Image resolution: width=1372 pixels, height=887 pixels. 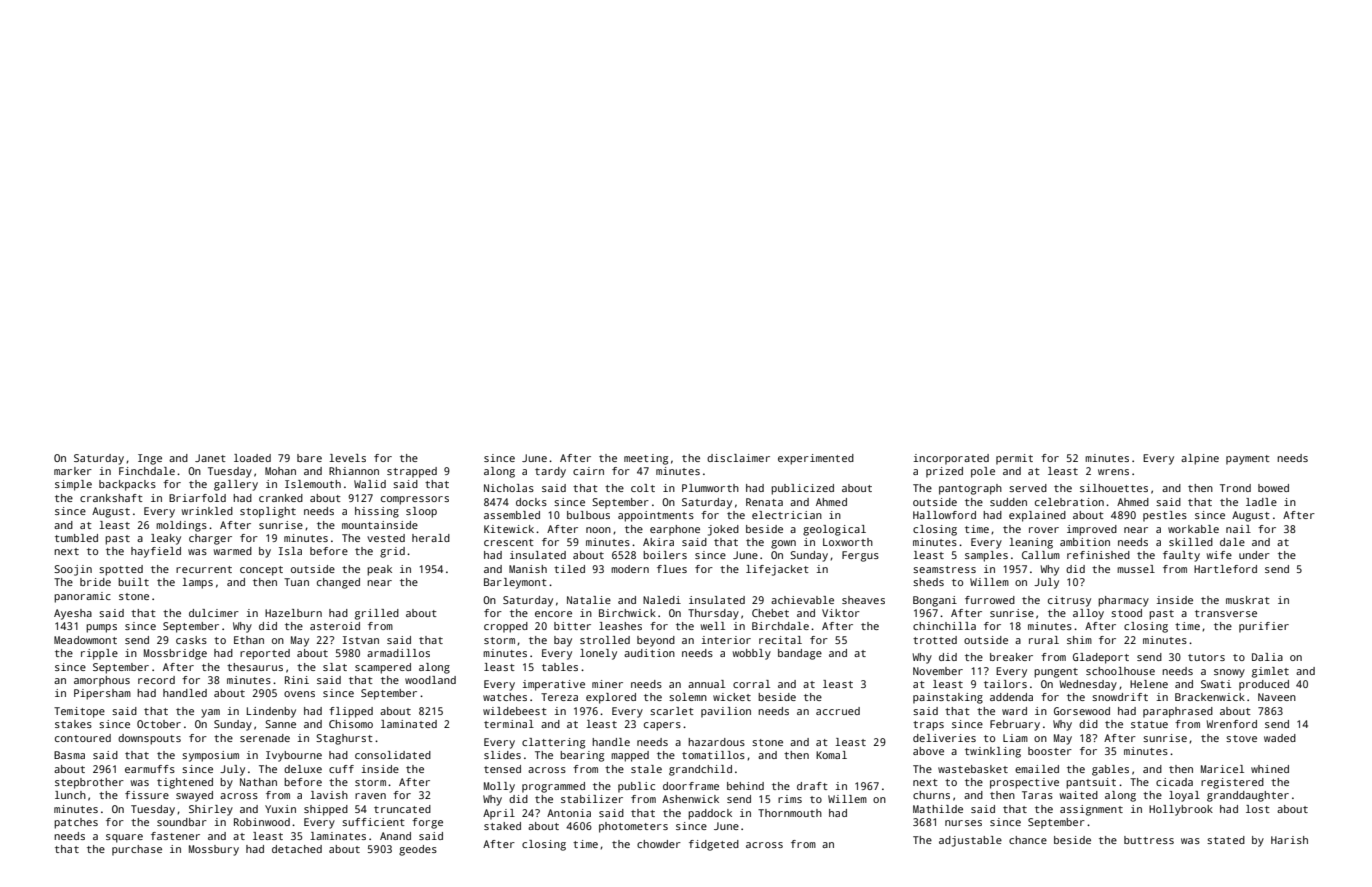 I want to click on payment, so click(x=1248, y=460).
